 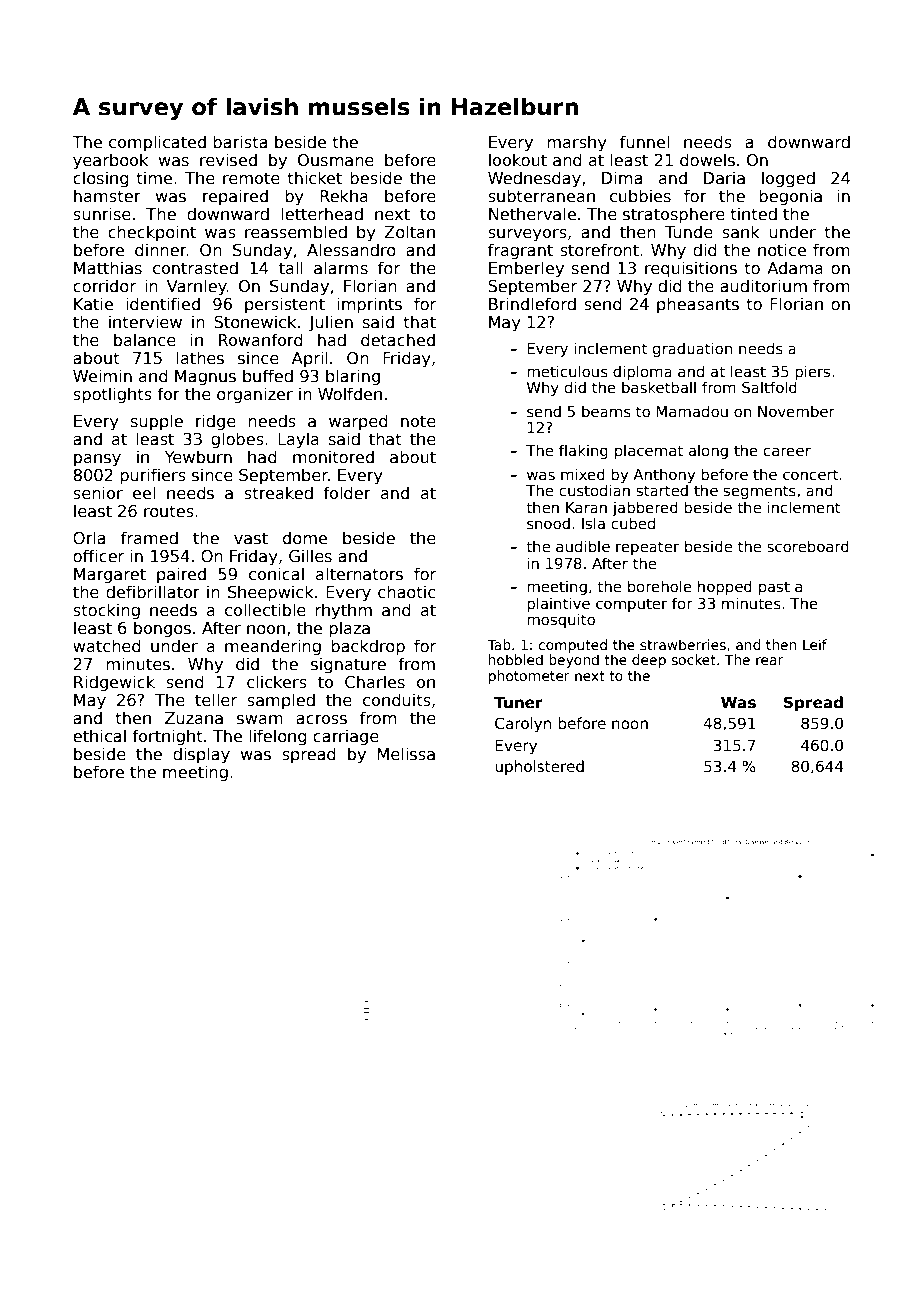 I want to click on upholstered, so click(x=539, y=767).
